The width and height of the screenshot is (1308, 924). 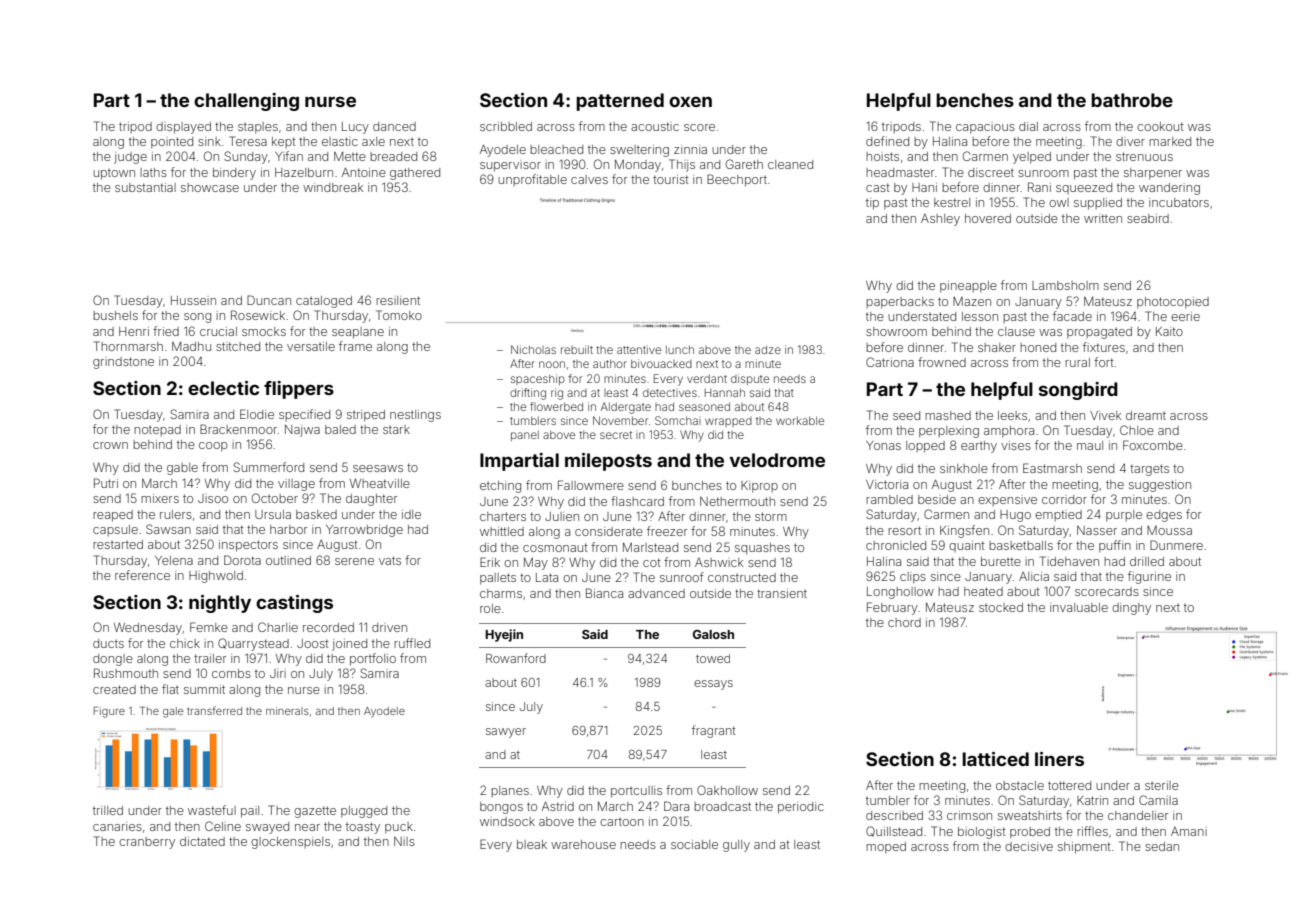 I want to click on minerals, so click(x=287, y=711).
